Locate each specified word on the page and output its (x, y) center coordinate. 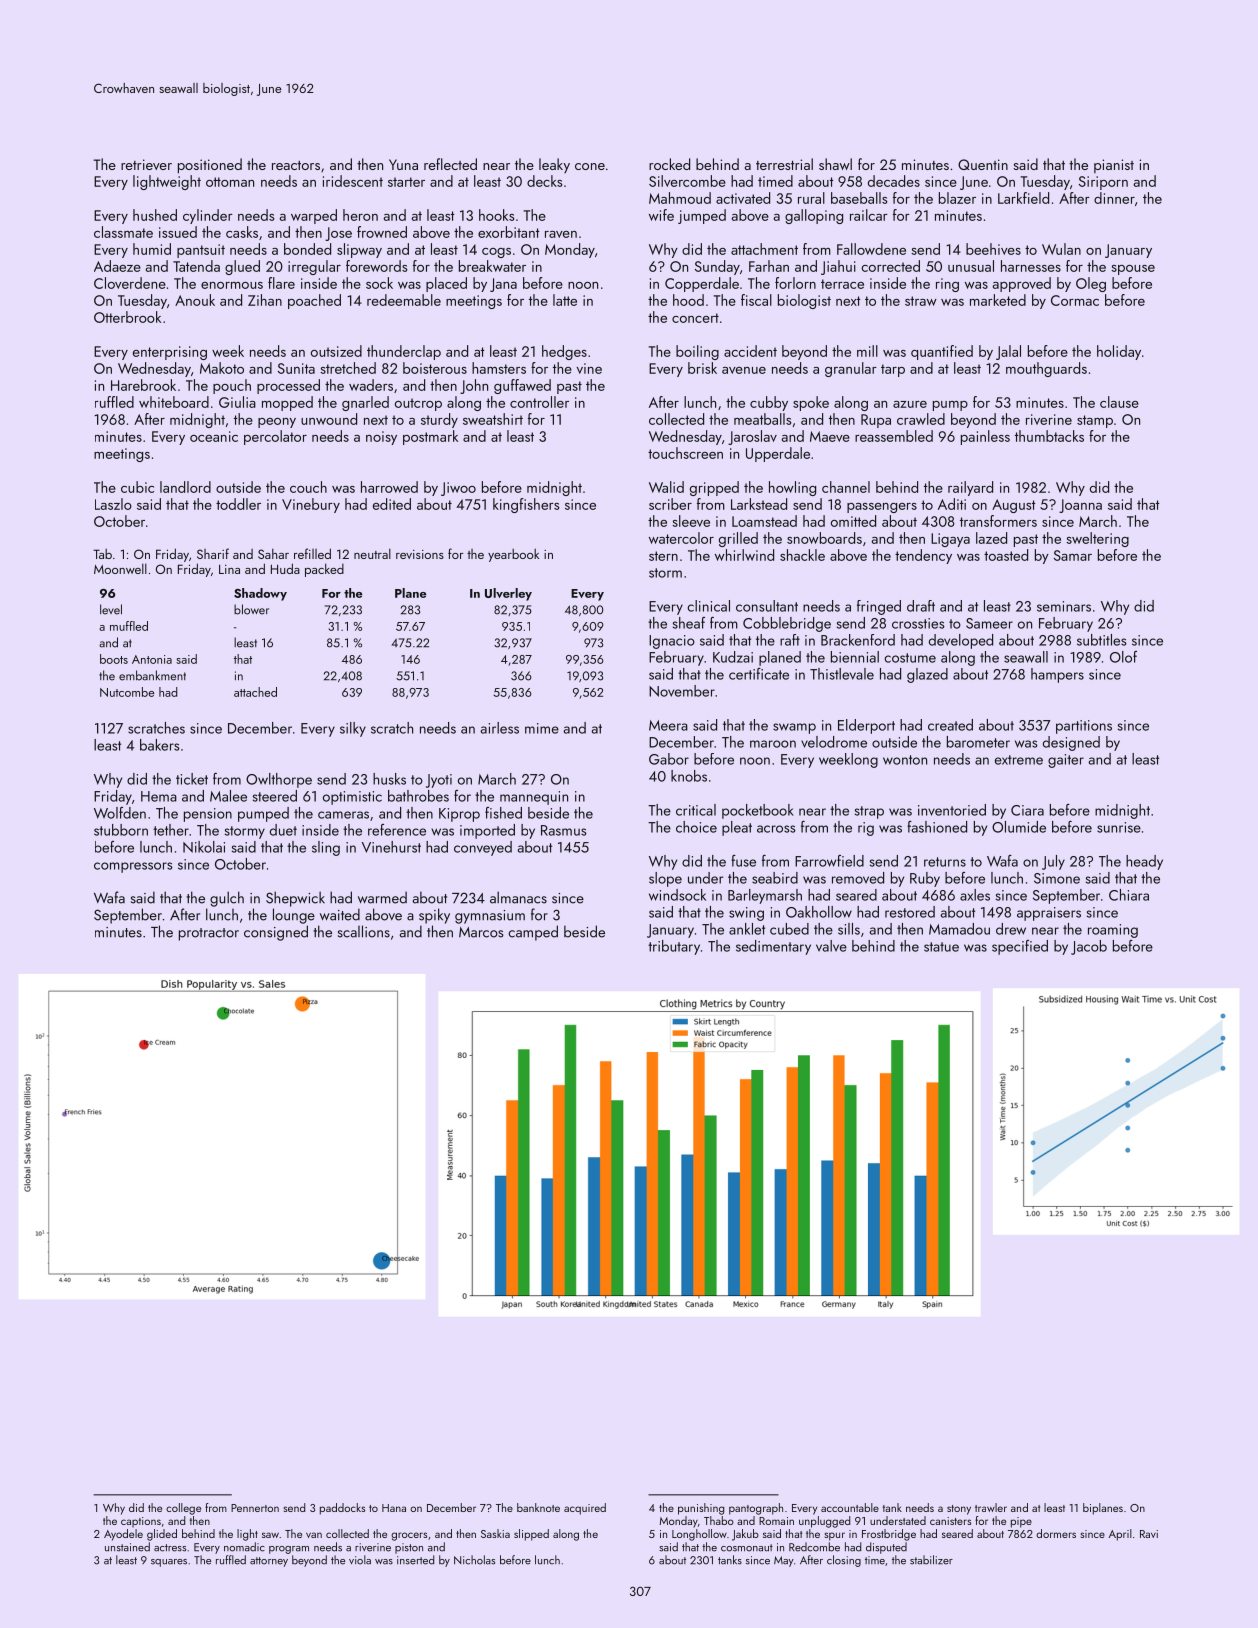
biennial (855, 657)
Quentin (983, 164)
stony (959, 1510)
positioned (210, 166)
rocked (669, 164)
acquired (585, 1509)
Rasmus (564, 830)
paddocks (342, 1509)
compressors (133, 867)
